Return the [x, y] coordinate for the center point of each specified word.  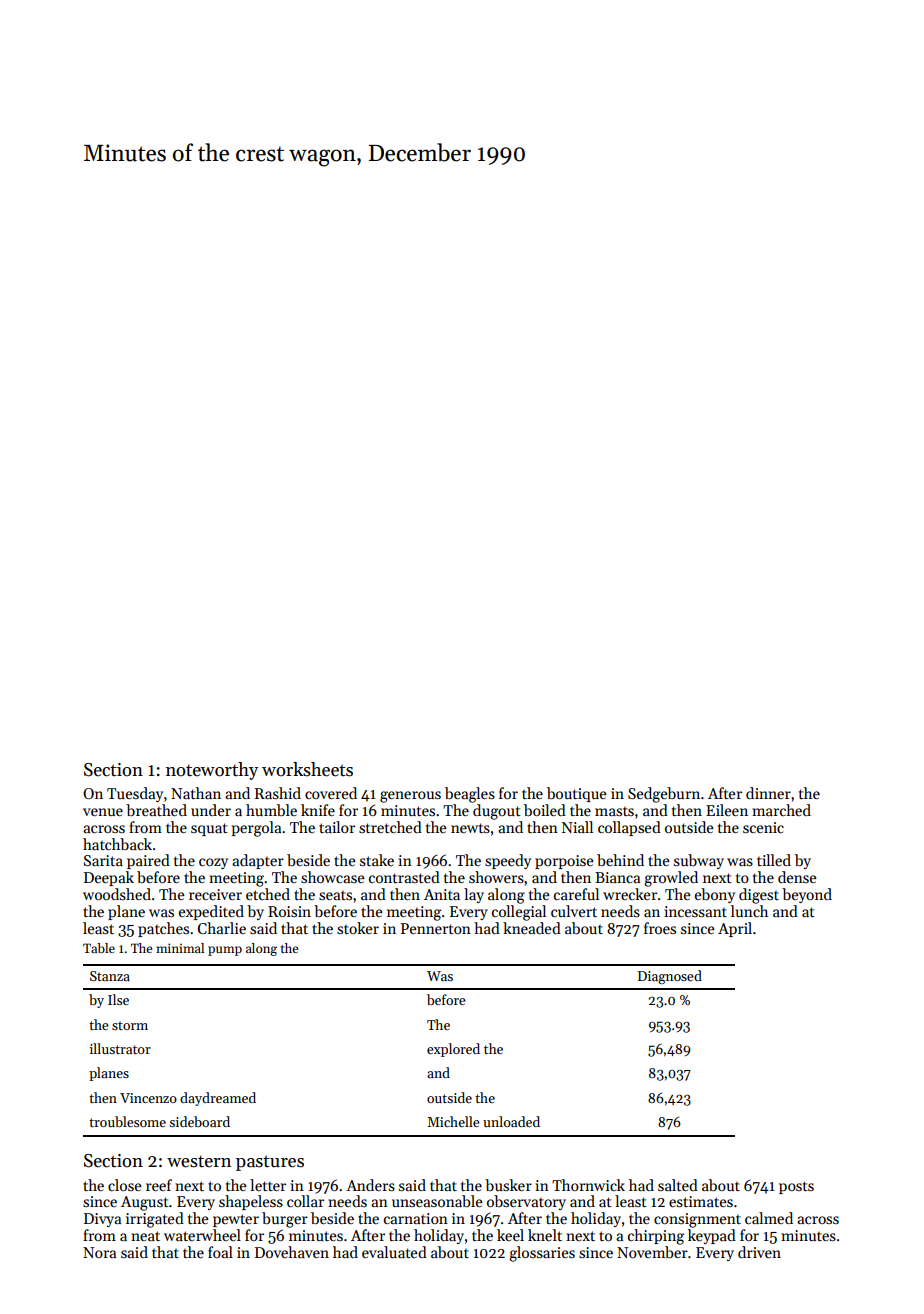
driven [759, 1252]
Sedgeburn [664, 795]
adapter [258, 861]
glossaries [542, 1254]
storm [130, 1025]
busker [508, 1185]
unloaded [511, 1121]
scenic [763, 827]
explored [453, 1050]
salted [678, 1185]
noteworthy [212, 771]
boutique [577, 794]
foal [220, 1252]
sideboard [199, 1121]
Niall [577, 827]
